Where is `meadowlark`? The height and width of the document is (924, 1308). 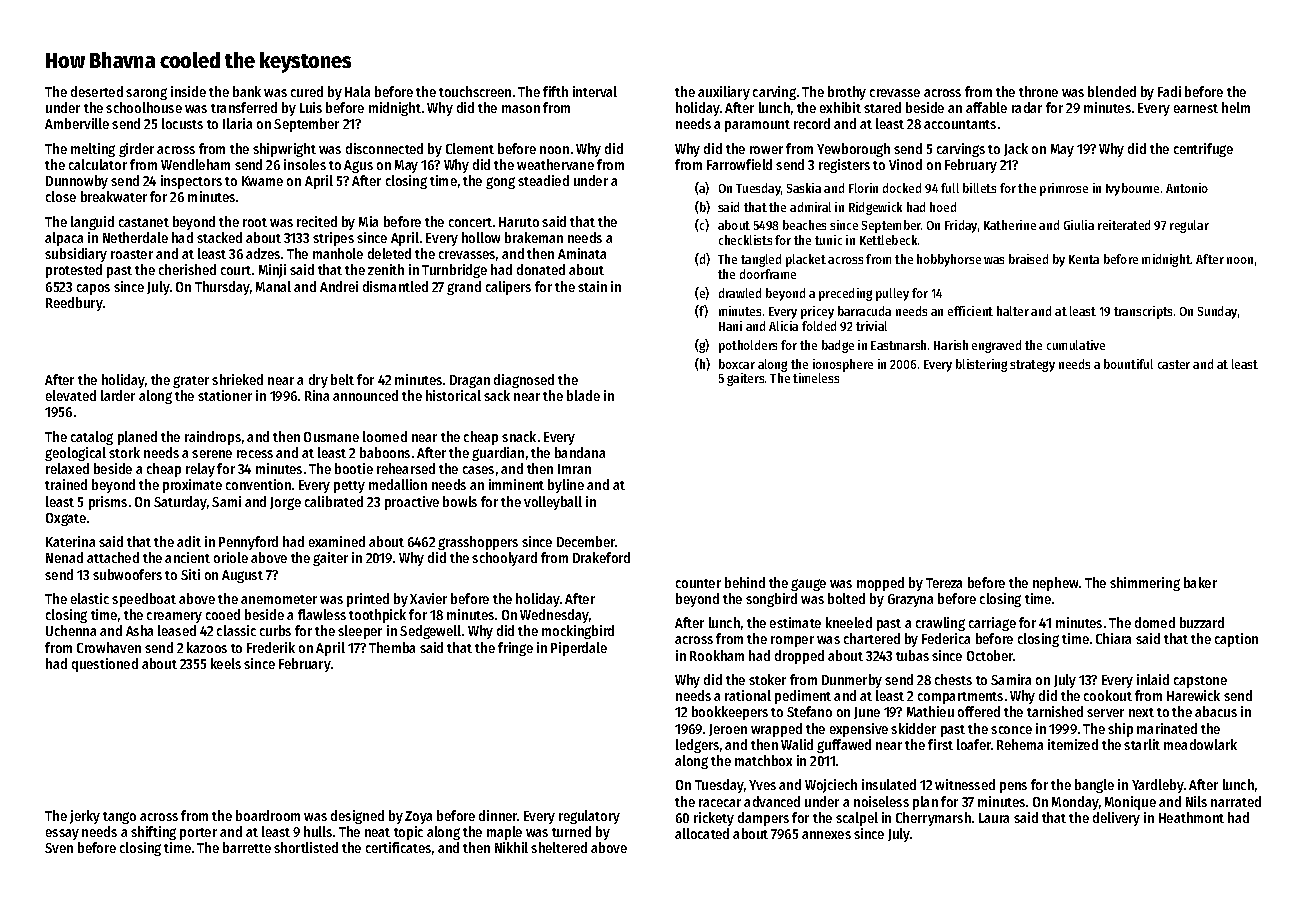 meadowlark is located at coordinates (1200, 744).
